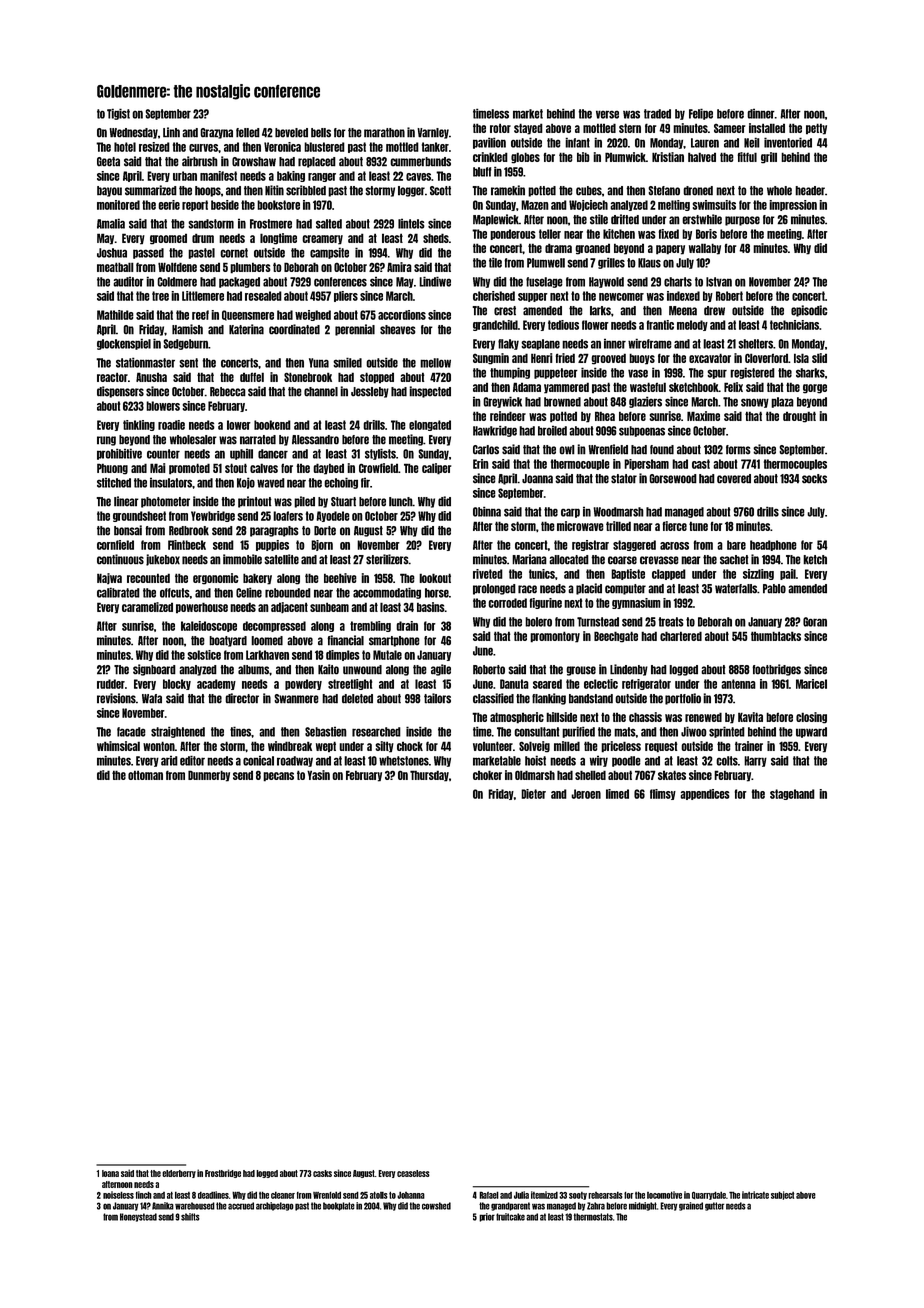 The height and width of the document is (1308, 924). I want to click on ottoman, so click(145, 775).
